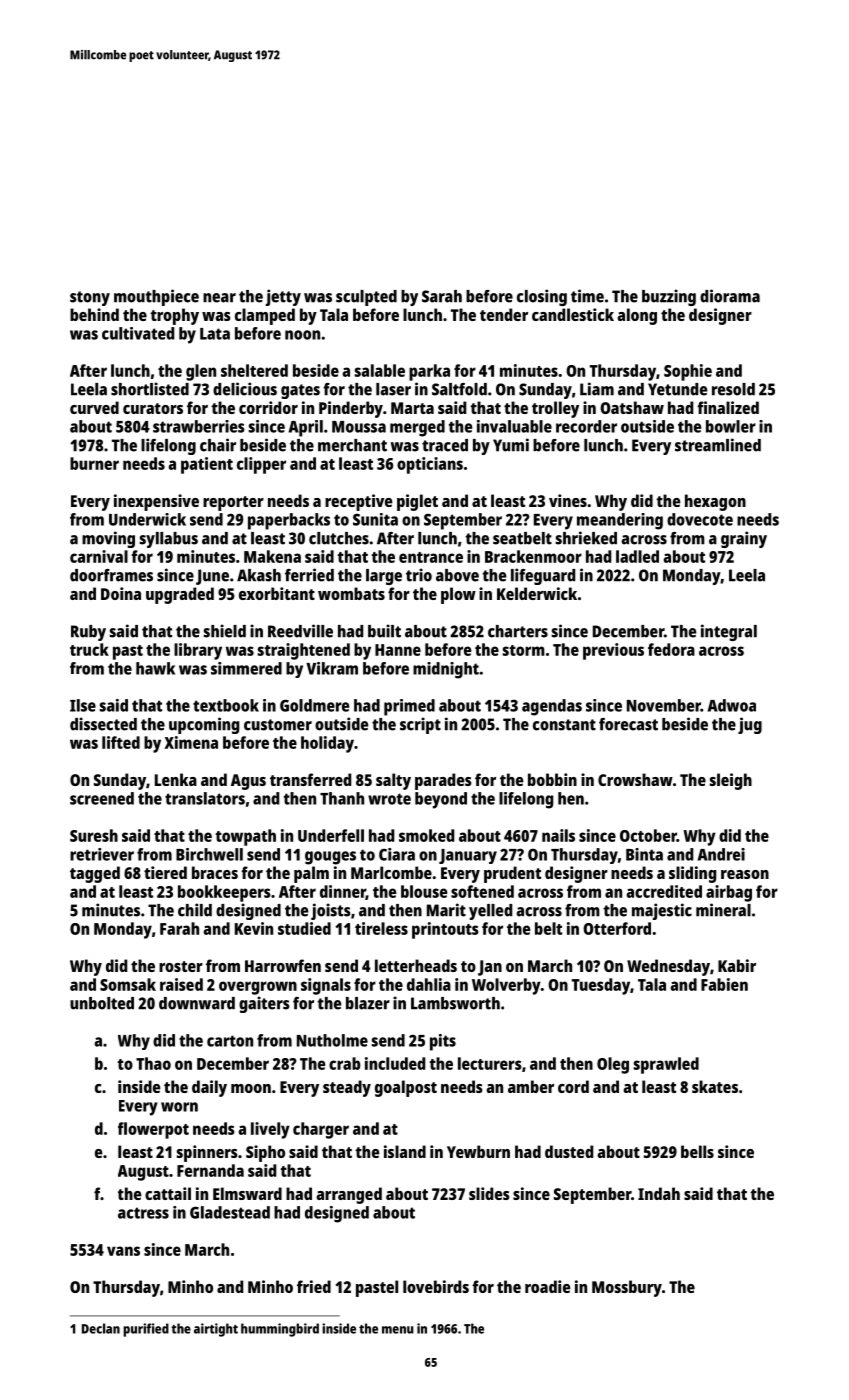  Describe the element at coordinates (351, 593) in the screenshot. I see `wombats` at that location.
